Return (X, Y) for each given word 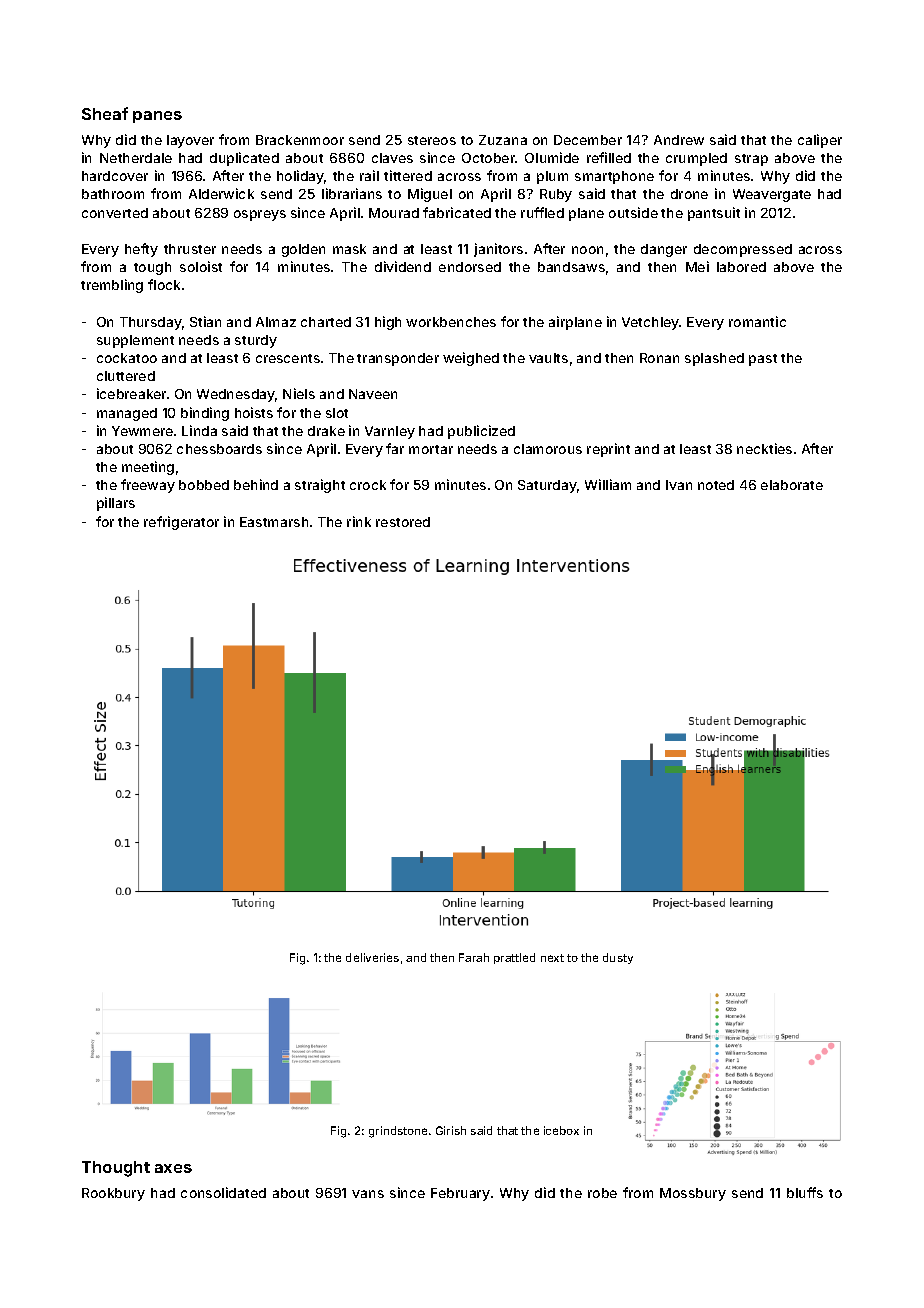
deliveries (372, 957)
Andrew (679, 140)
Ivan (679, 485)
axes (173, 1168)
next (552, 958)
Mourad (394, 213)
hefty (141, 250)
